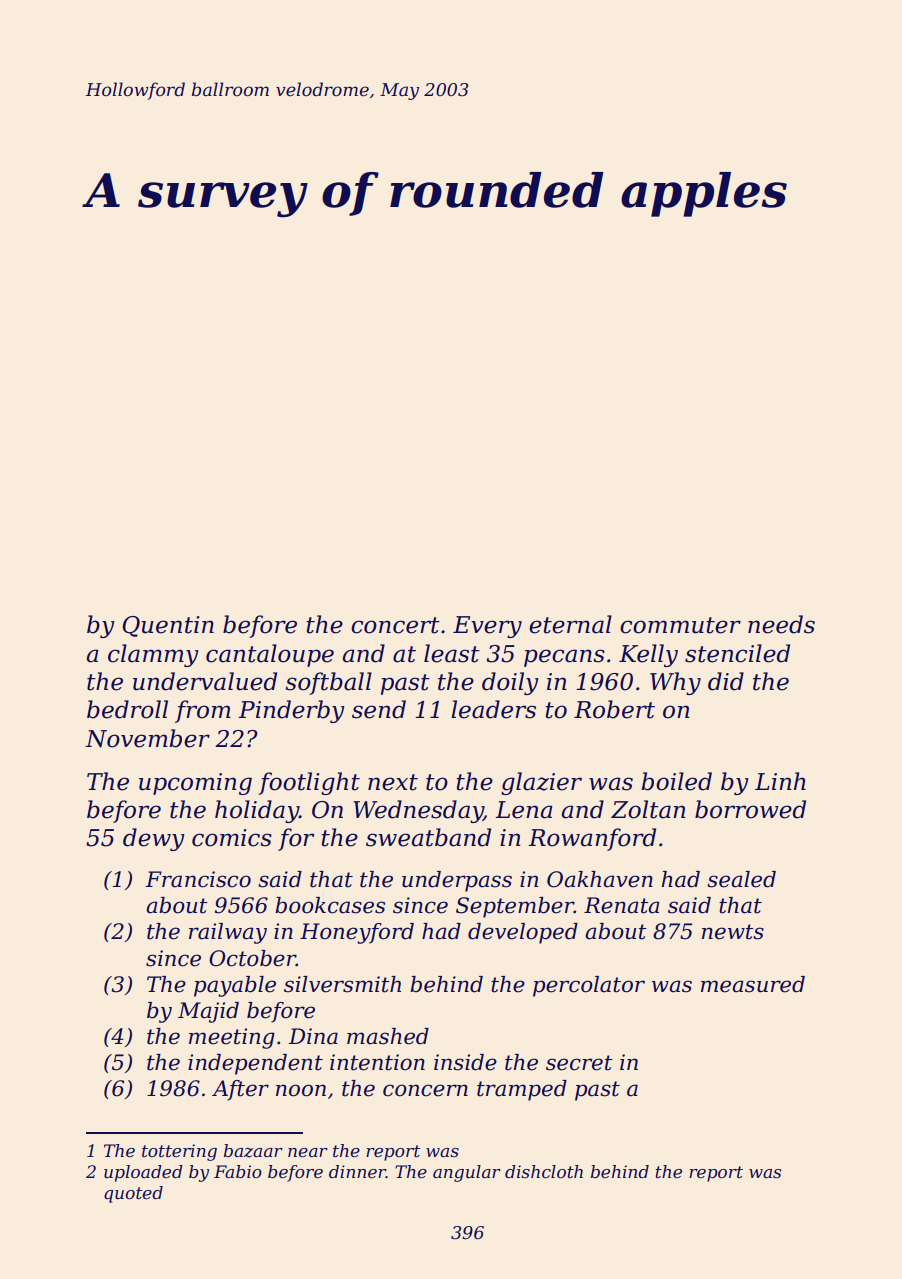 The width and height of the screenshot is (902, 1279). Describe the element at coordinates (168, 626) in the screenshot. I see `Quentin` at that location.
